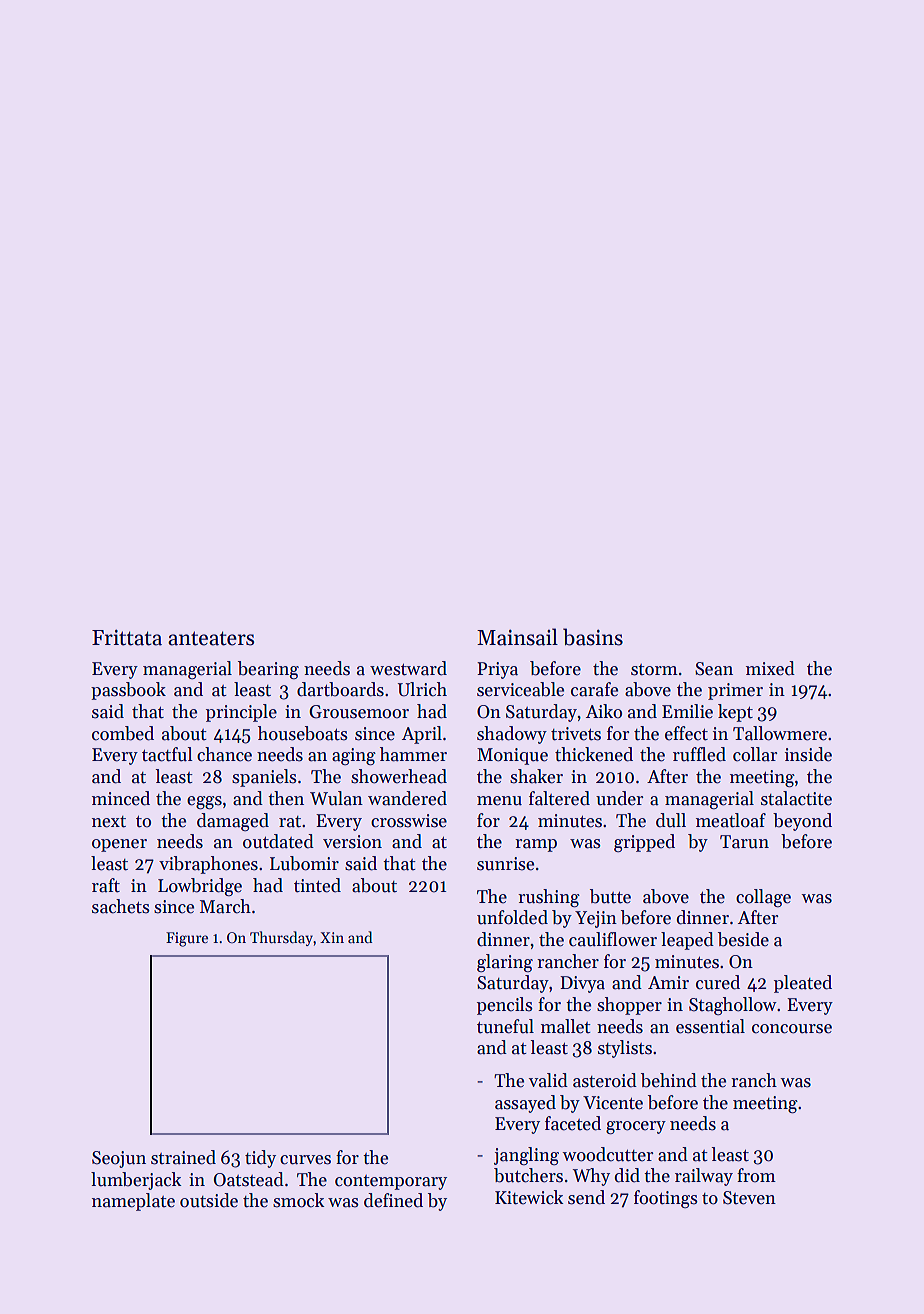 This page has height=1314, width=924. I want to click on mixed, so click(770, 668).
